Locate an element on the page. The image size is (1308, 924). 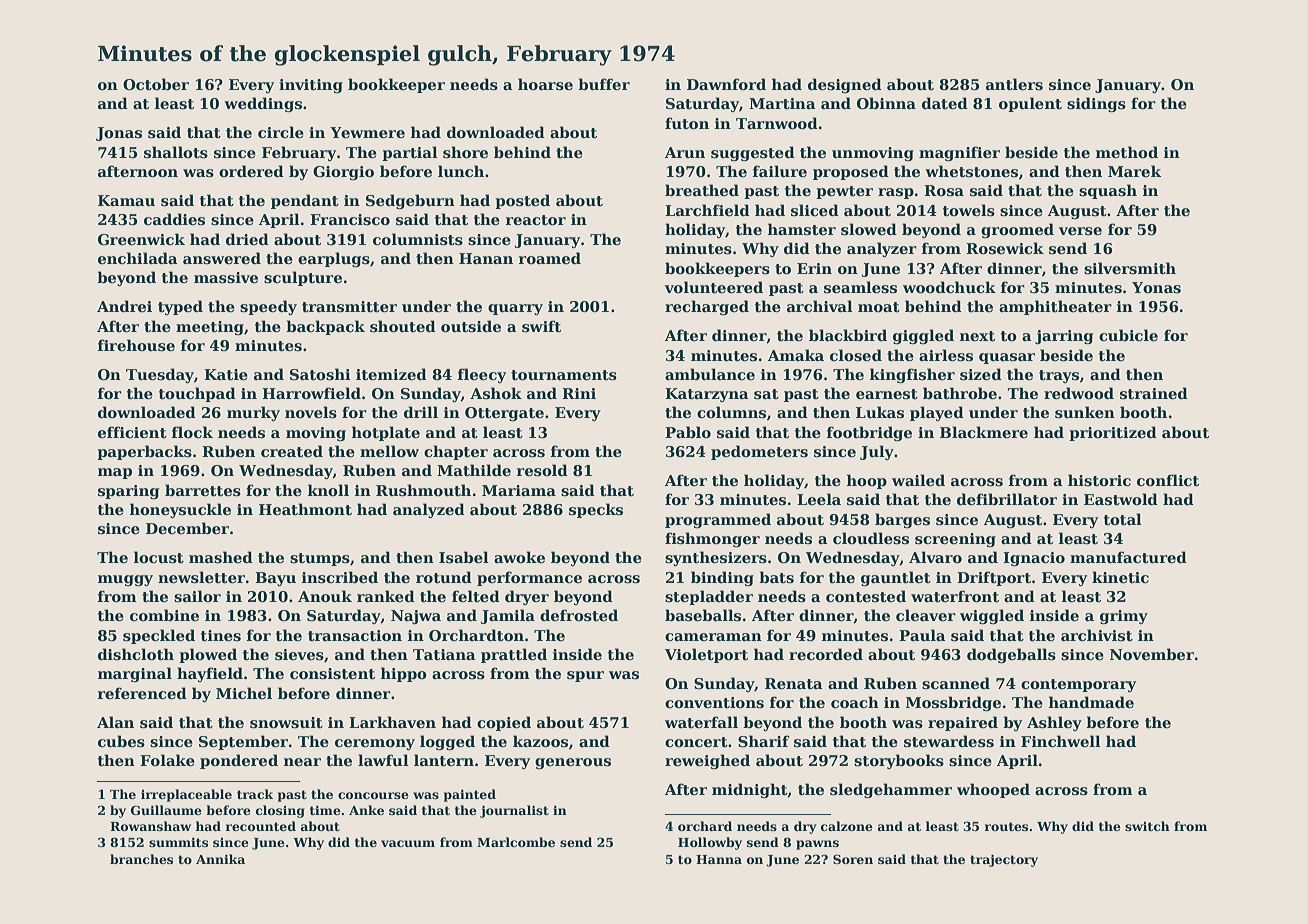
October is located at coordinates (156, 84).
